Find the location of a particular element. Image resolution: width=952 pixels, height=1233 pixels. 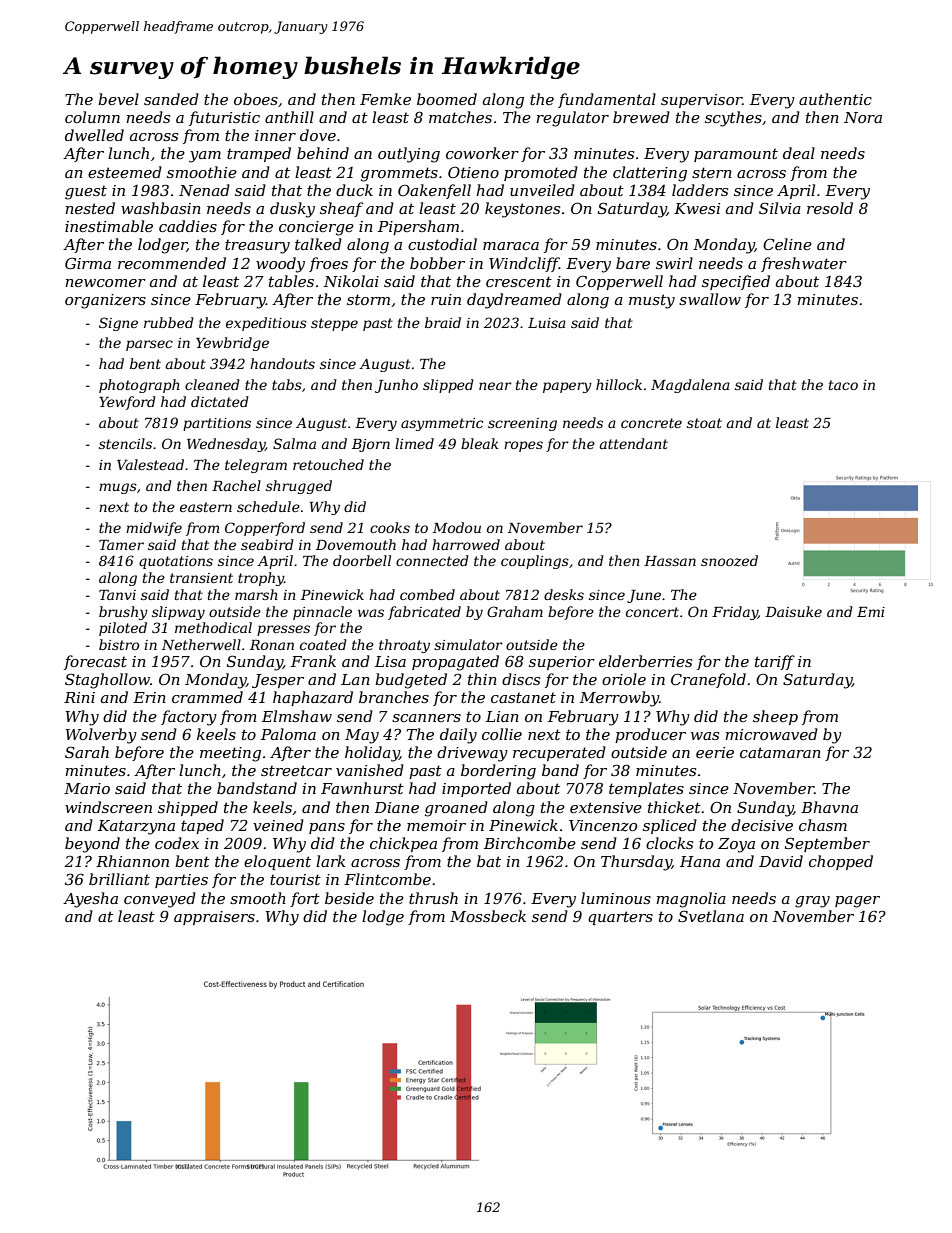

Wolverby is located at coordinates (101, 736).
